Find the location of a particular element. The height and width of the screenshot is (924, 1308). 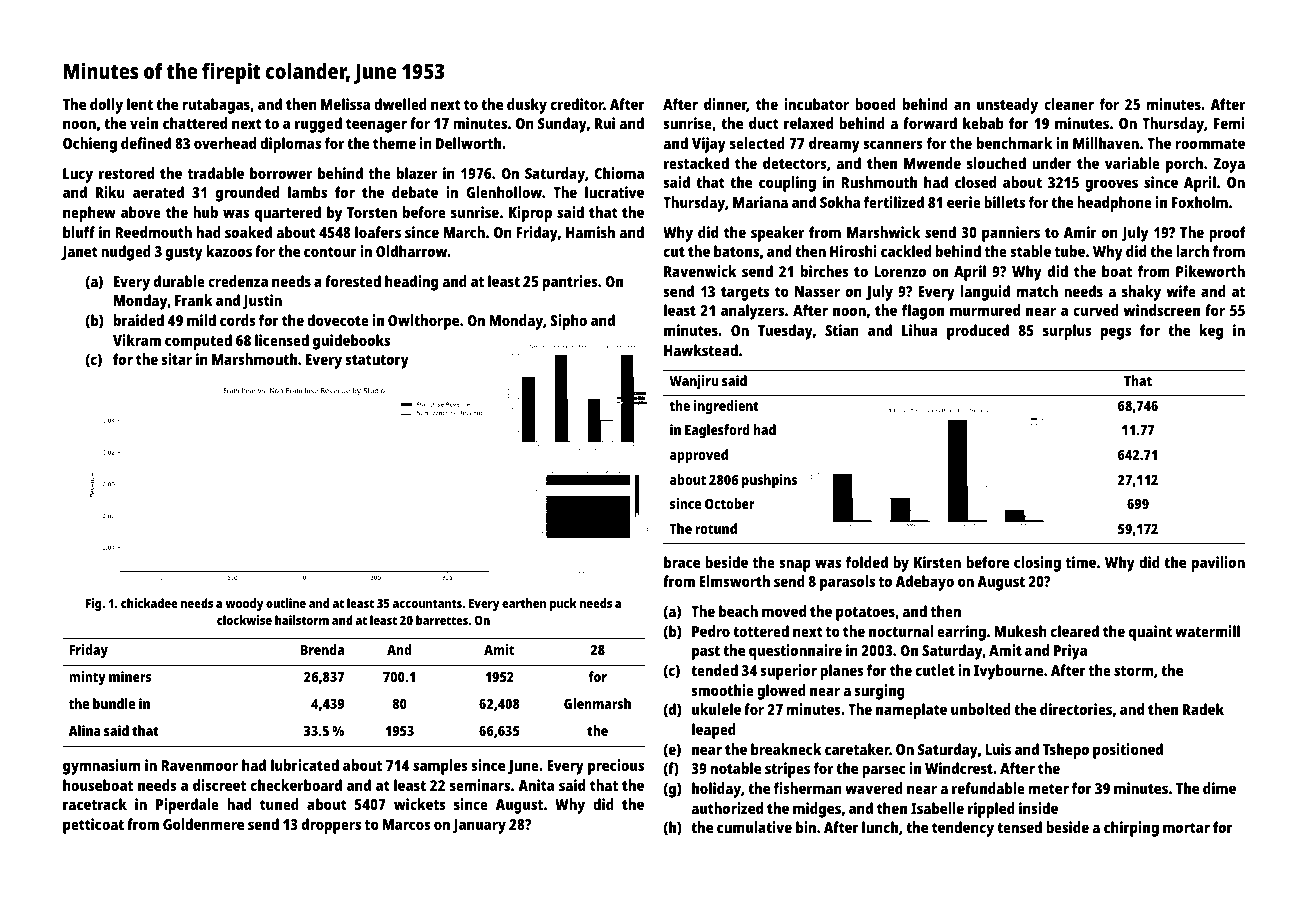

dusky is located at coordinates (527, 106).
